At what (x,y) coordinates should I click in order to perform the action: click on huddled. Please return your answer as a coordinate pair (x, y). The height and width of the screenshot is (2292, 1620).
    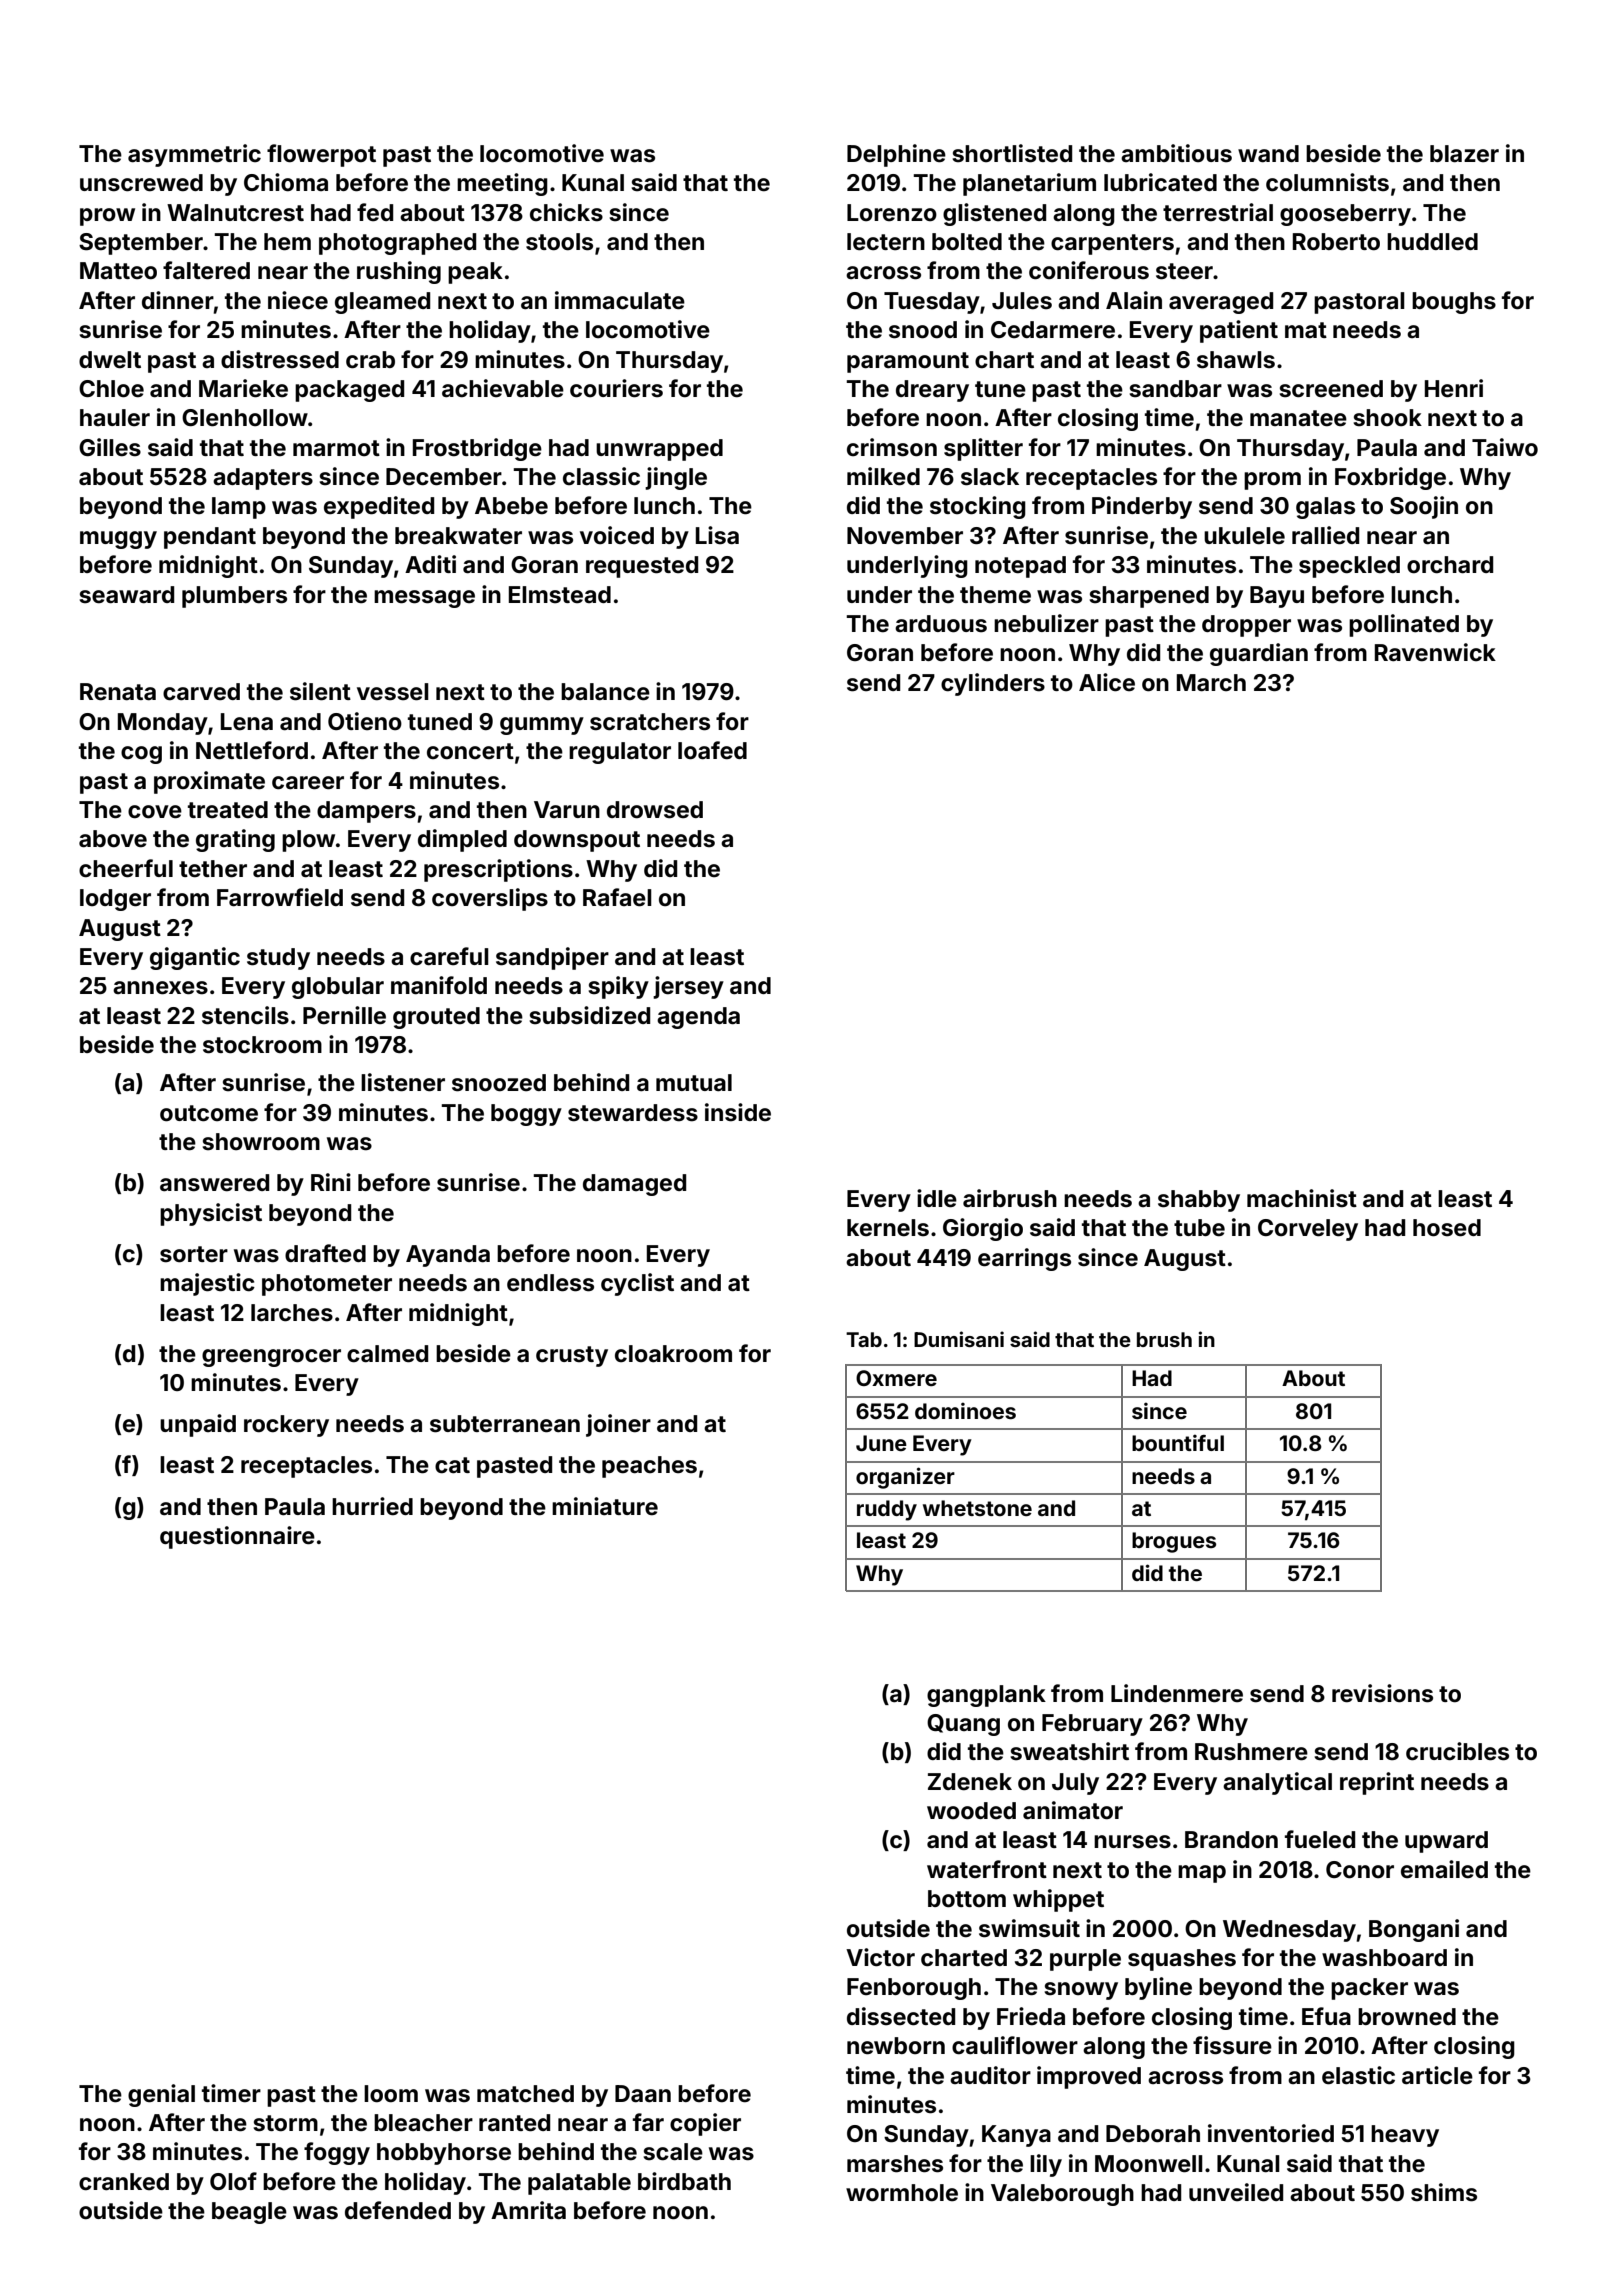
    Looking at the image, I should click on (1432, 242).
